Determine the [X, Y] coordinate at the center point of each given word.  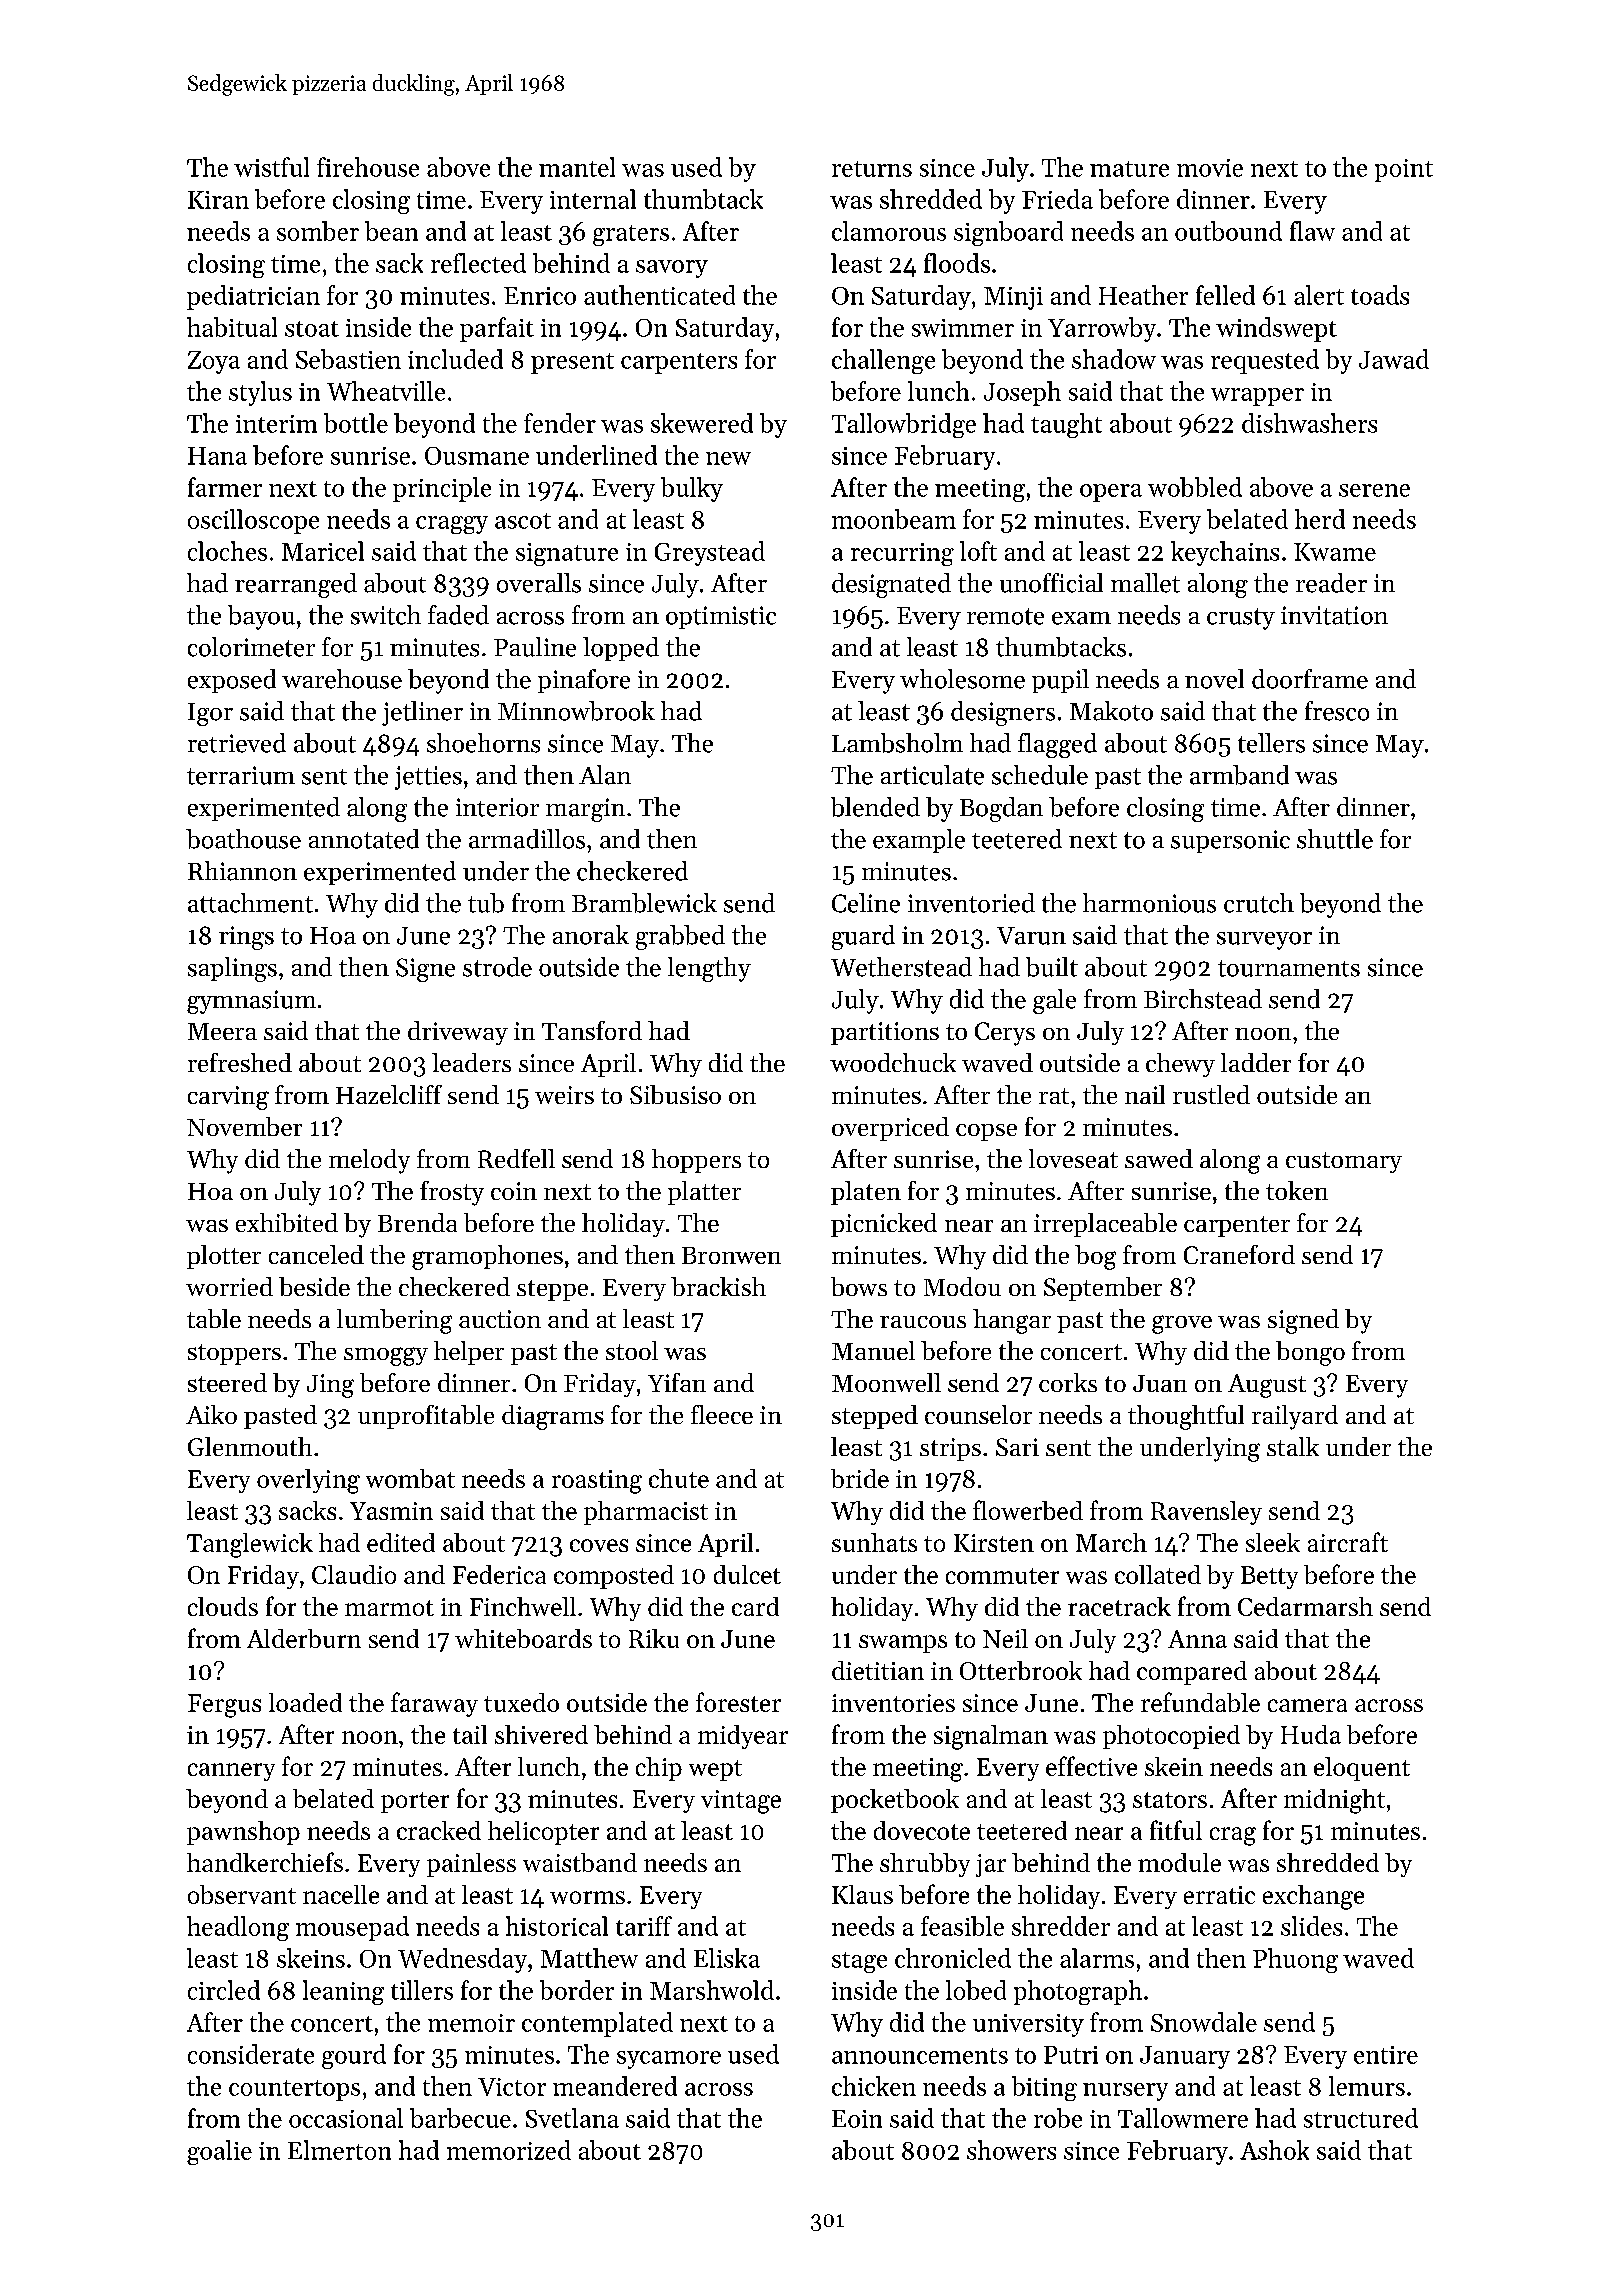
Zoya [214, 362]
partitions [885, 1033]
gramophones [487, 1257]
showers [1011, 2150]
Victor [512, 2087]
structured [1361, 2118]
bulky [692, 489]
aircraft [1348, 1542]
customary [1344, 1162]
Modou [962, 1286]
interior [497, 807]
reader [1331, 583]
